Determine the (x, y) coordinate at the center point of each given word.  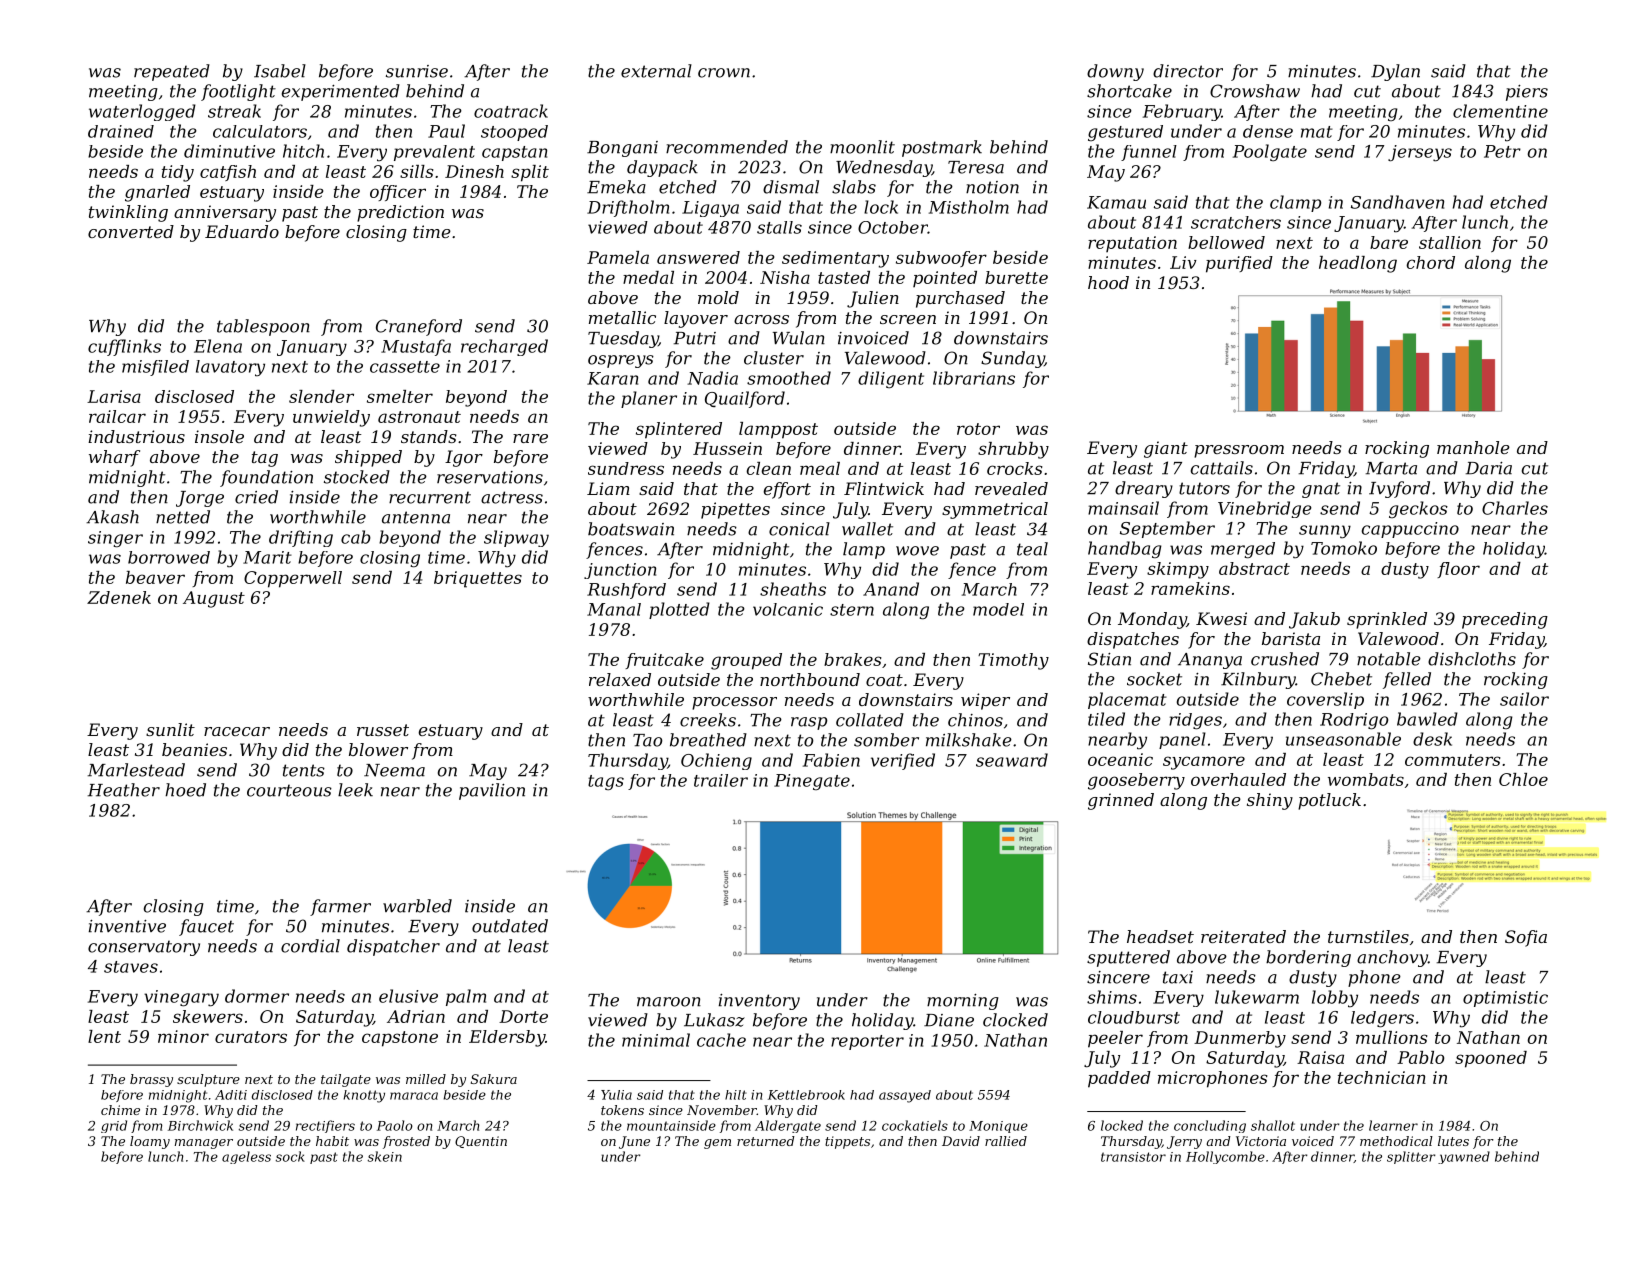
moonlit (862, 147)
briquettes (478, 579)
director (1188, 71)
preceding (1505, 620)
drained (121, 131)
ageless (246, 1157)
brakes (853, 659)
